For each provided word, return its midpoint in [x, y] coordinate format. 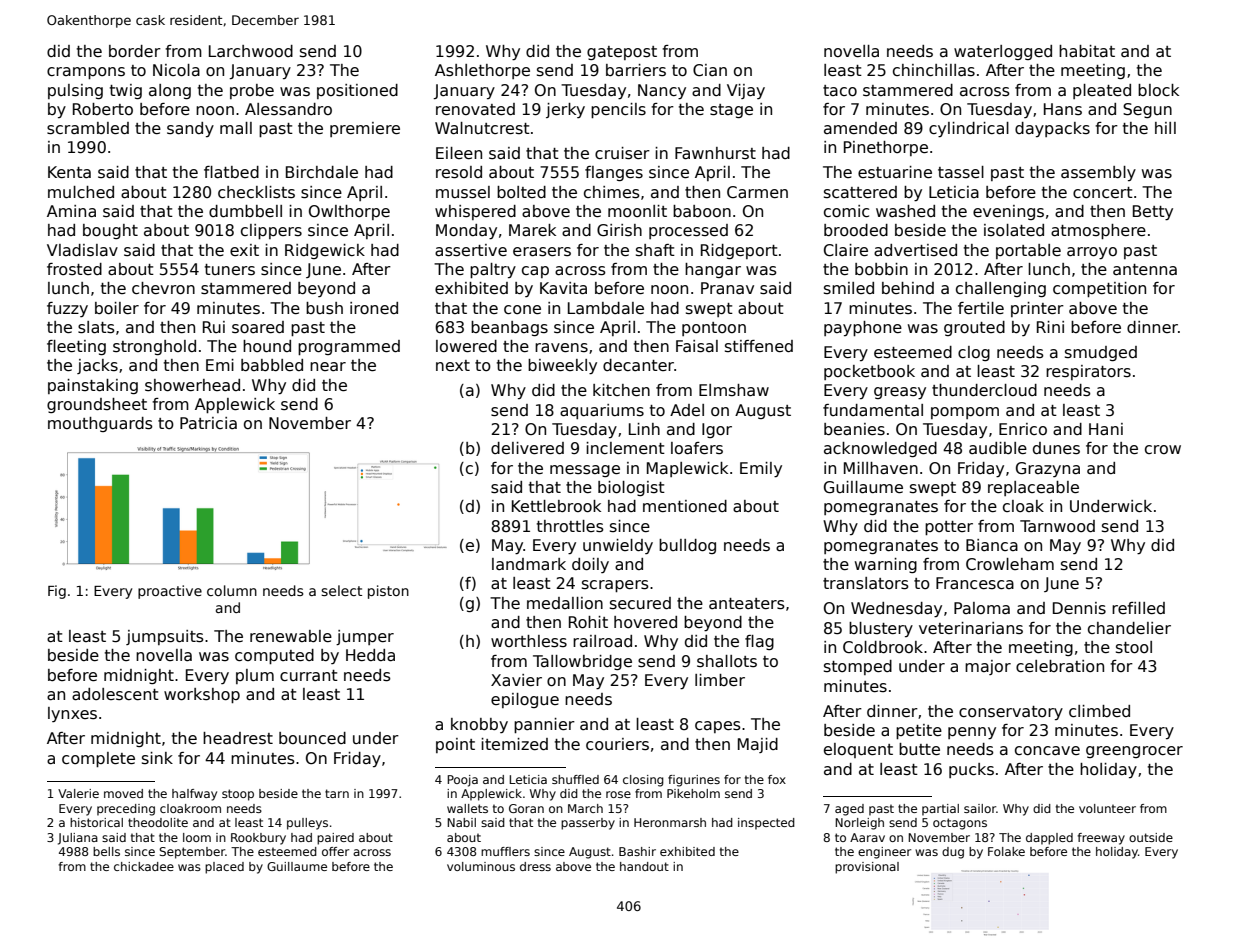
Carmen [757, 192]
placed [224, 868]
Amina [71, 211]
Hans [1063, 109]
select [341, 590]
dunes [1056, 448]
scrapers [615, 586]
